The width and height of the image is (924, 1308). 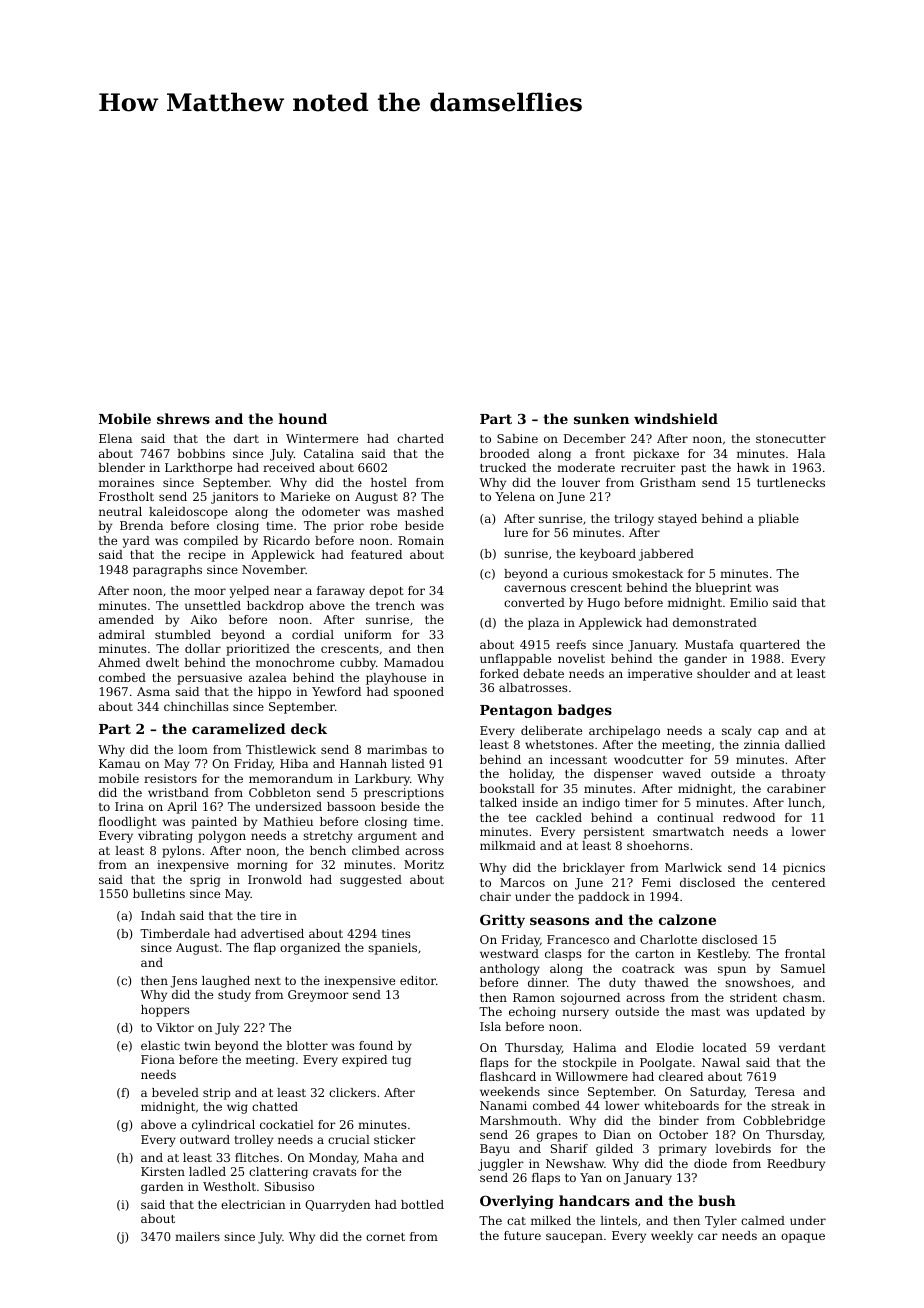 What do you see at coordinates (522, 882) in the image?
I see `Marcos` at bounding box center [522, 882].
